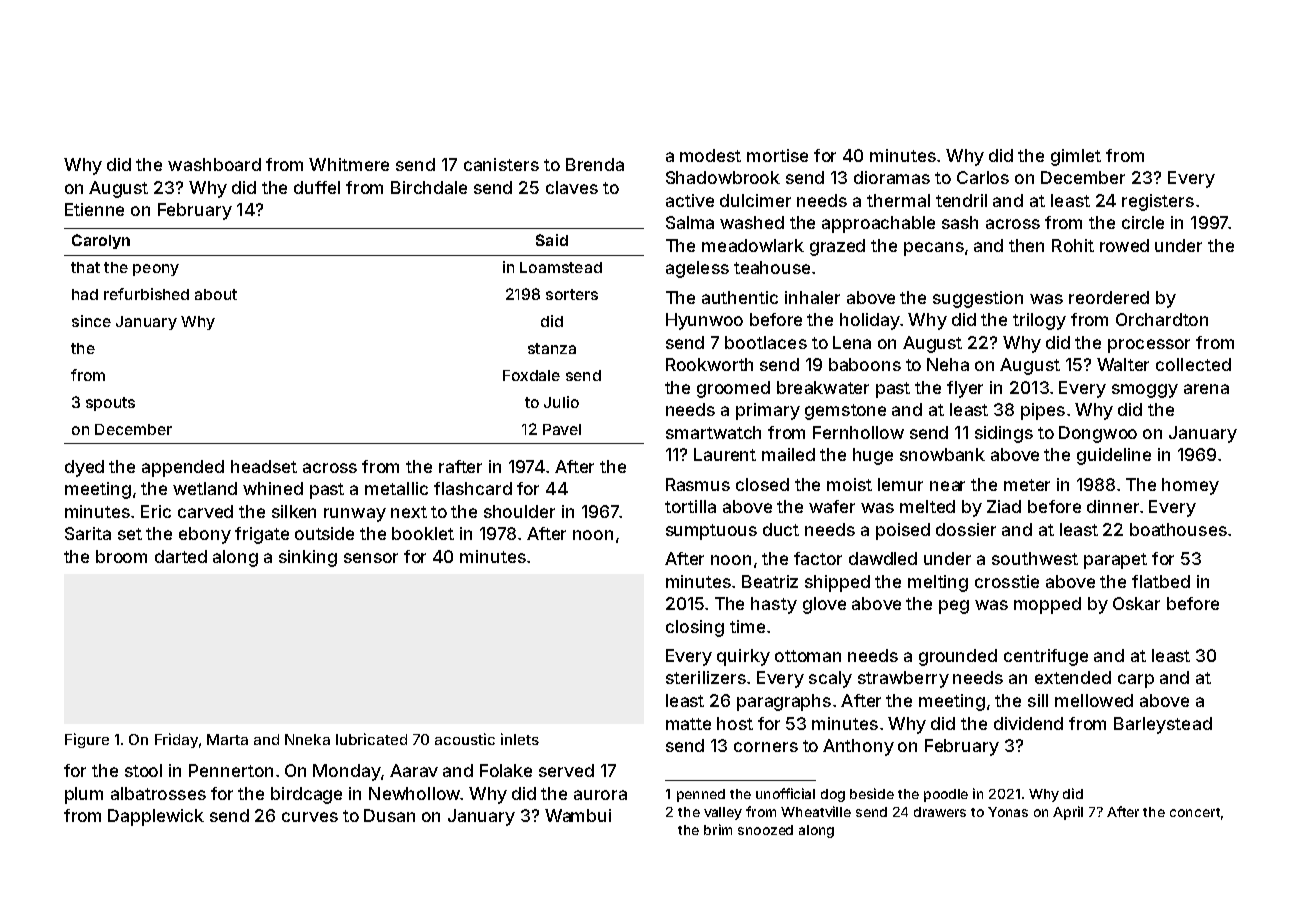 This screenshot has height=924, width=1308. Describe the element at coordinates (181, 556) in the screenshot. I see `darted` at that location.
